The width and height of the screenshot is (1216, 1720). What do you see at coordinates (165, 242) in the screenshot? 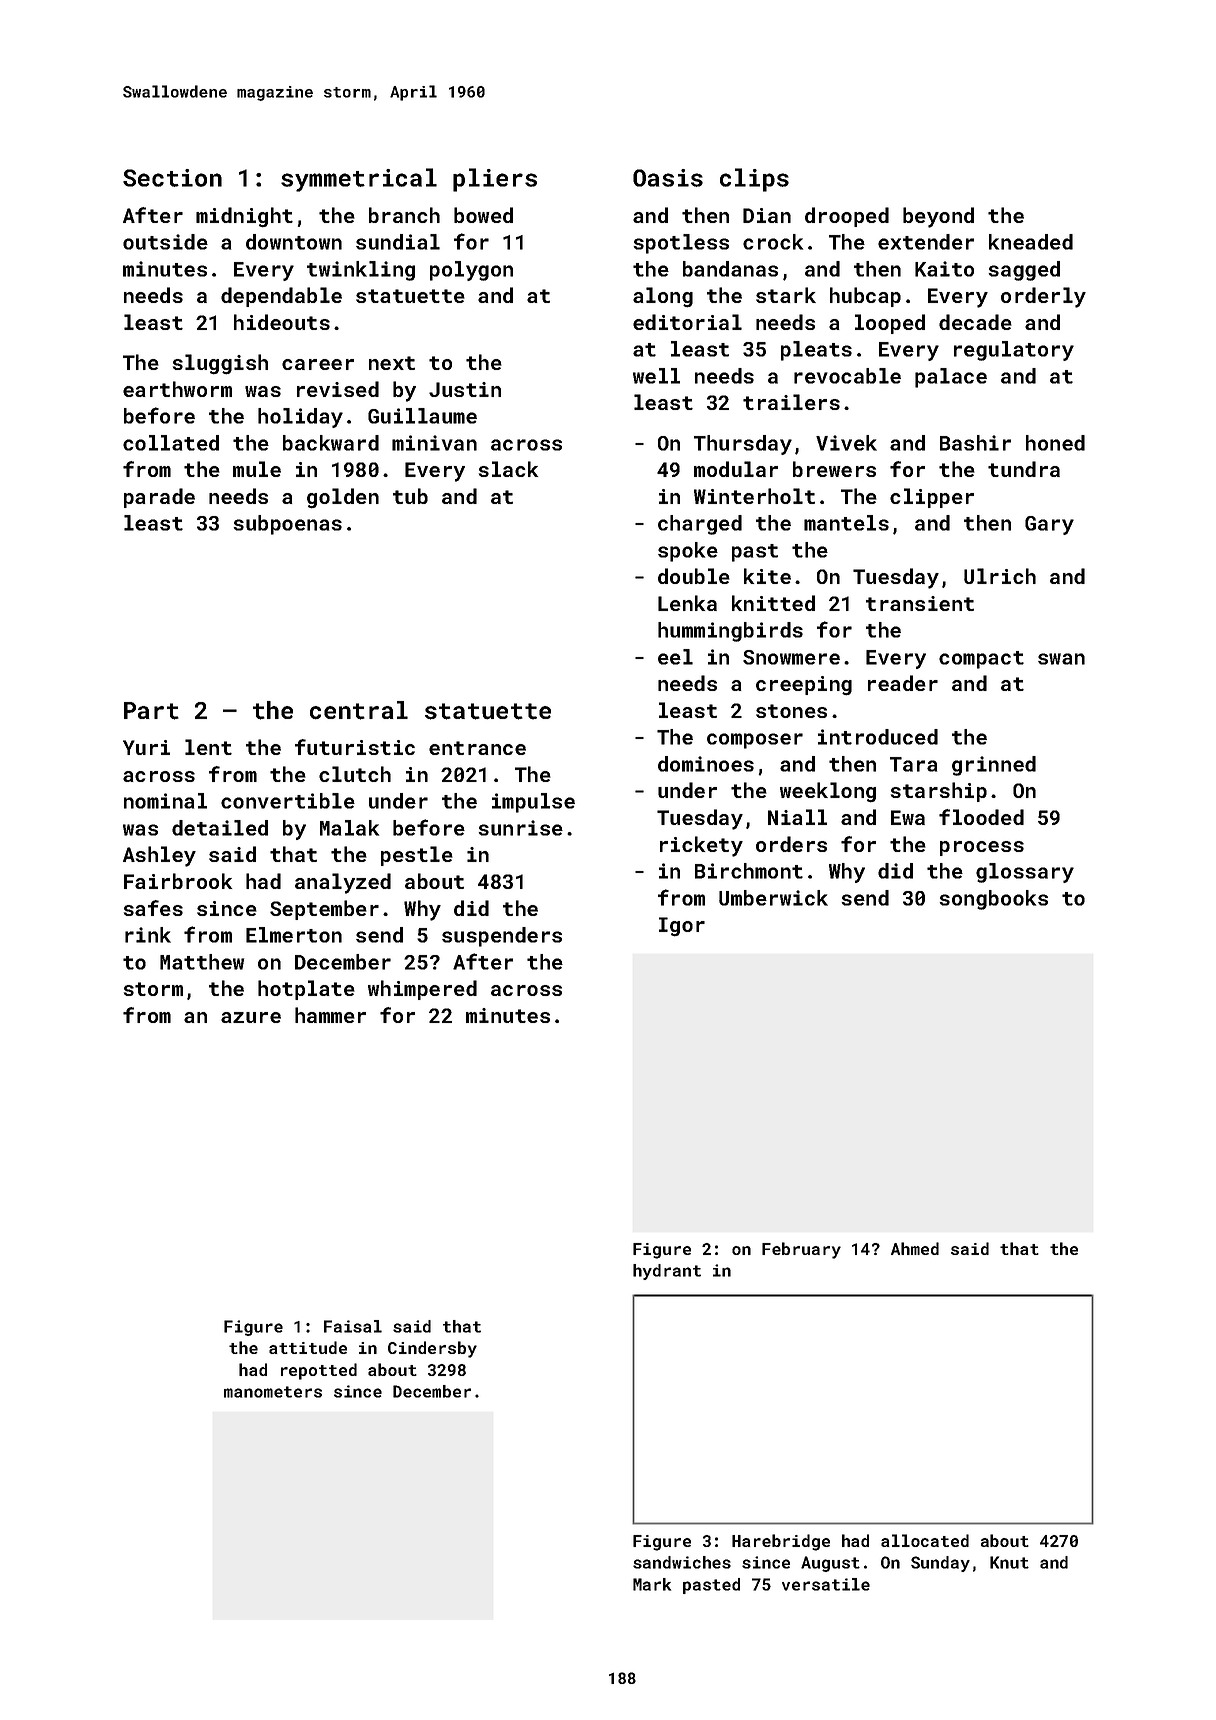
I see `outside` at bounding box center [165, 242].
